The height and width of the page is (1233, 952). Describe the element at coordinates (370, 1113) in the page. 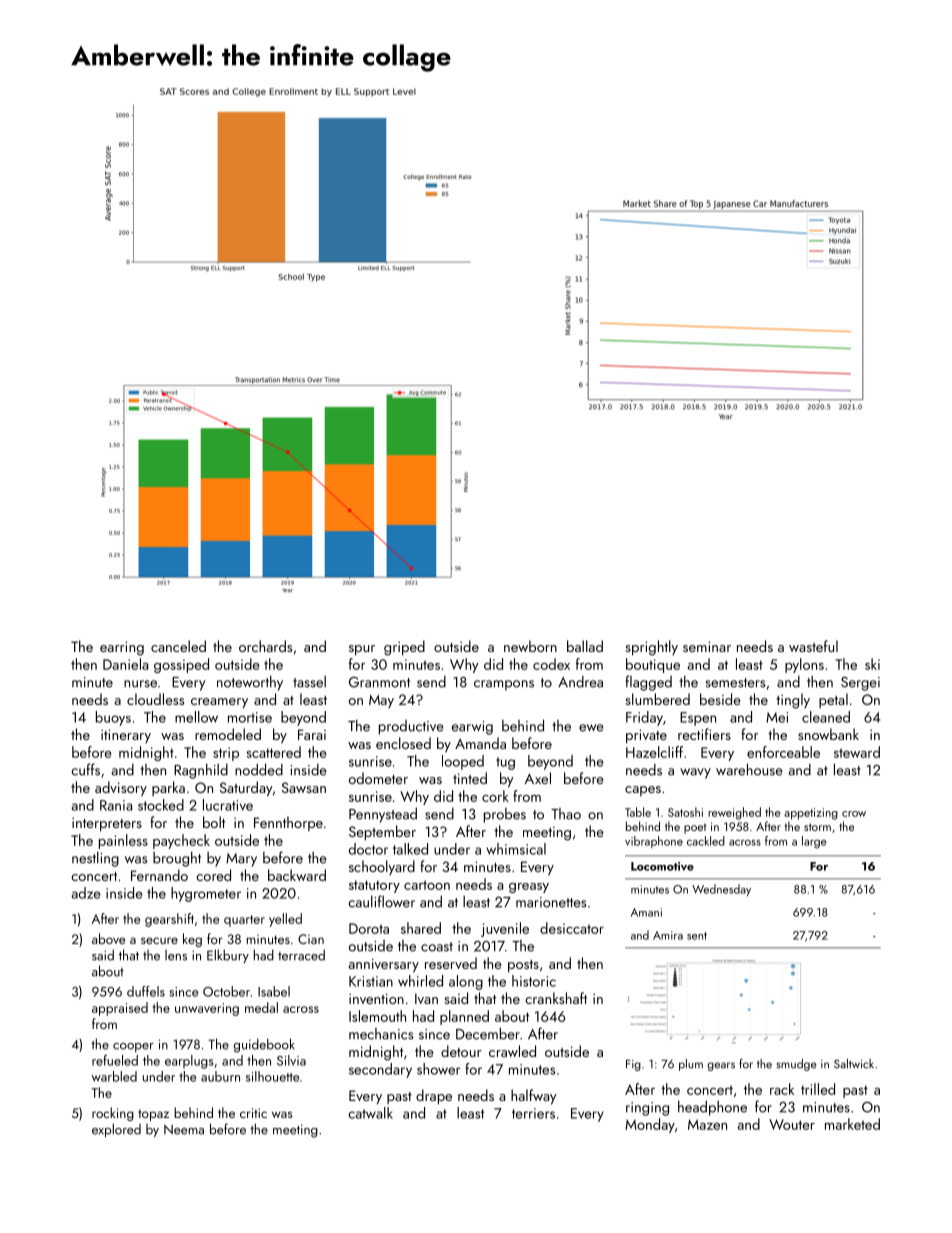

I see `catwalk` at that location.
